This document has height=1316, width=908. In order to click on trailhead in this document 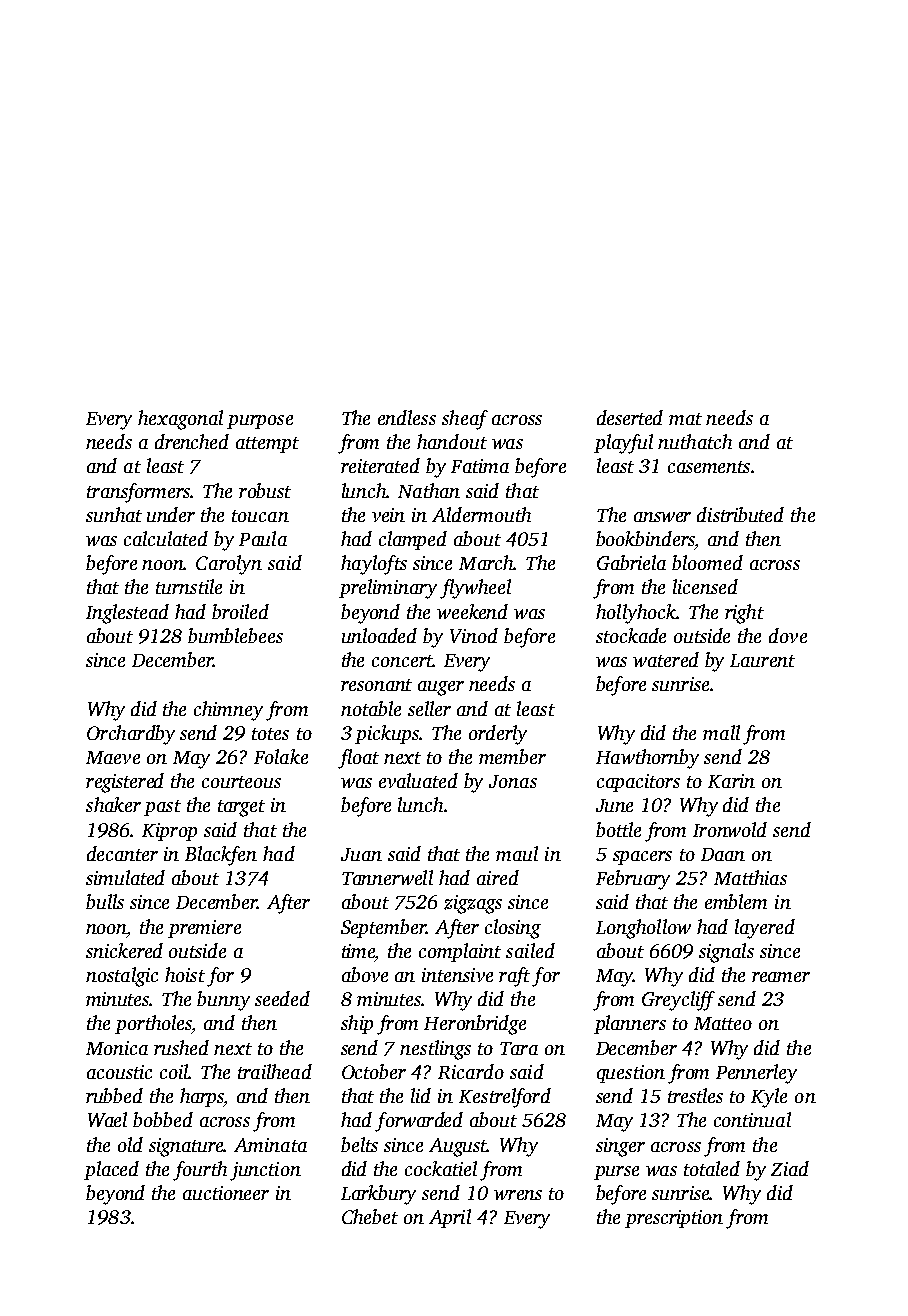, I will do `click(275, 1071)`.
